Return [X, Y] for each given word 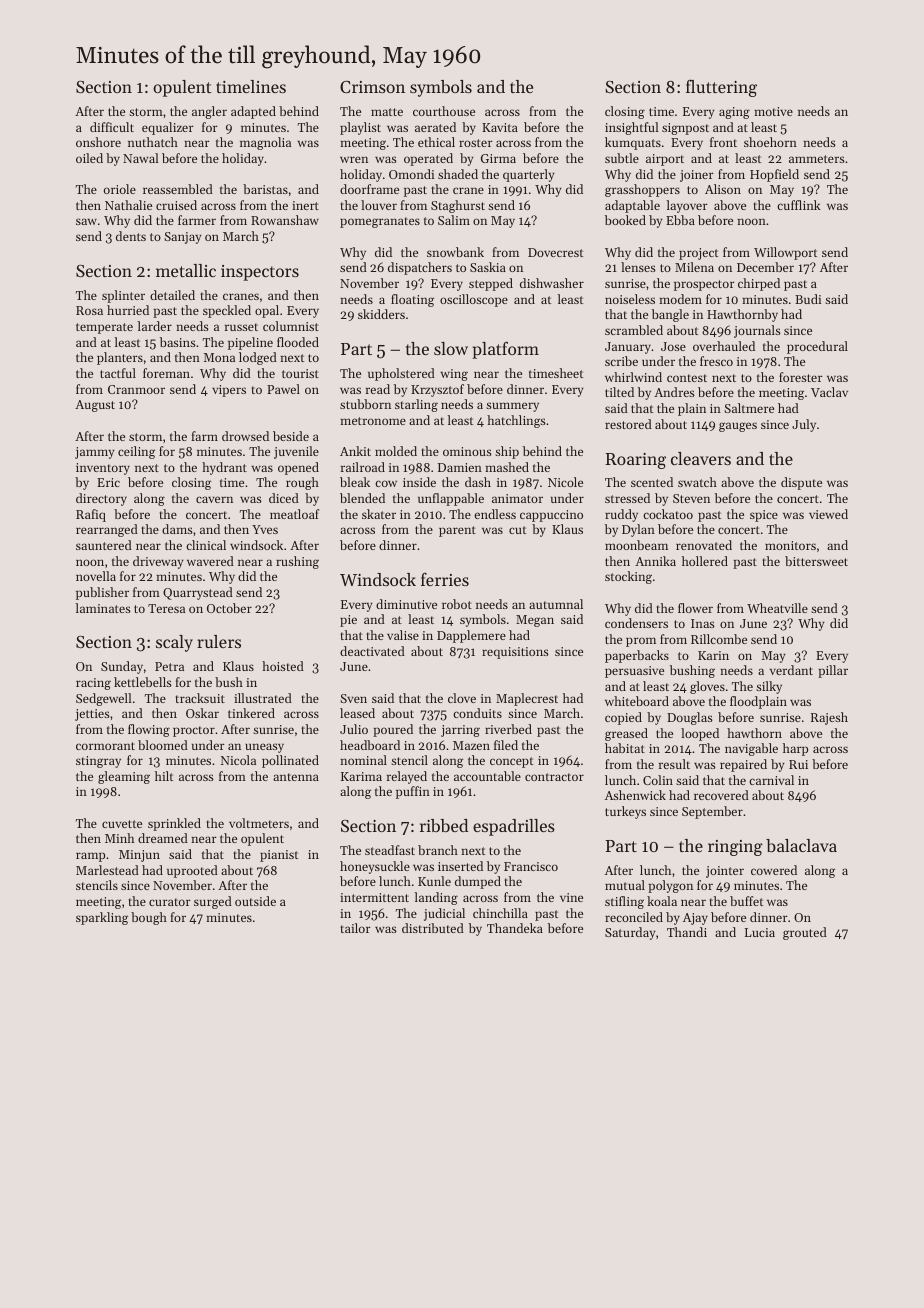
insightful [632, 128]
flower [695, 608]
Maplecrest [527, 699]
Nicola [238, 760]
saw [86, 221]
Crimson [372, 87]
